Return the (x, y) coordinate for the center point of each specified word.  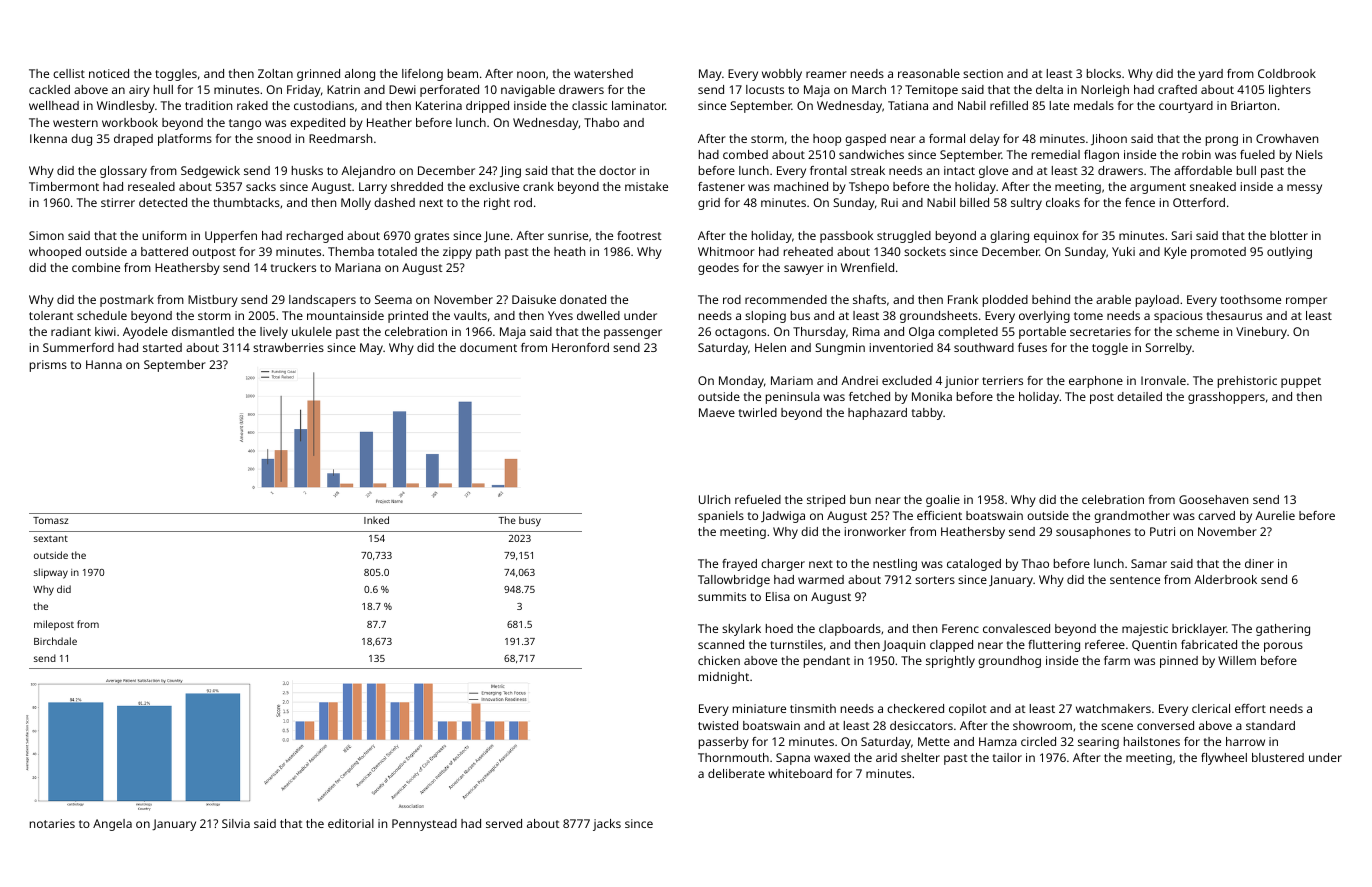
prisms (48, 366)
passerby (724, 743)
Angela (112, 825)
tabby (927, 414)
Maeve (717, 412)
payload (1157, 301)
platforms (185, 140)
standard (1270, 725)
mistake (646, 186)
